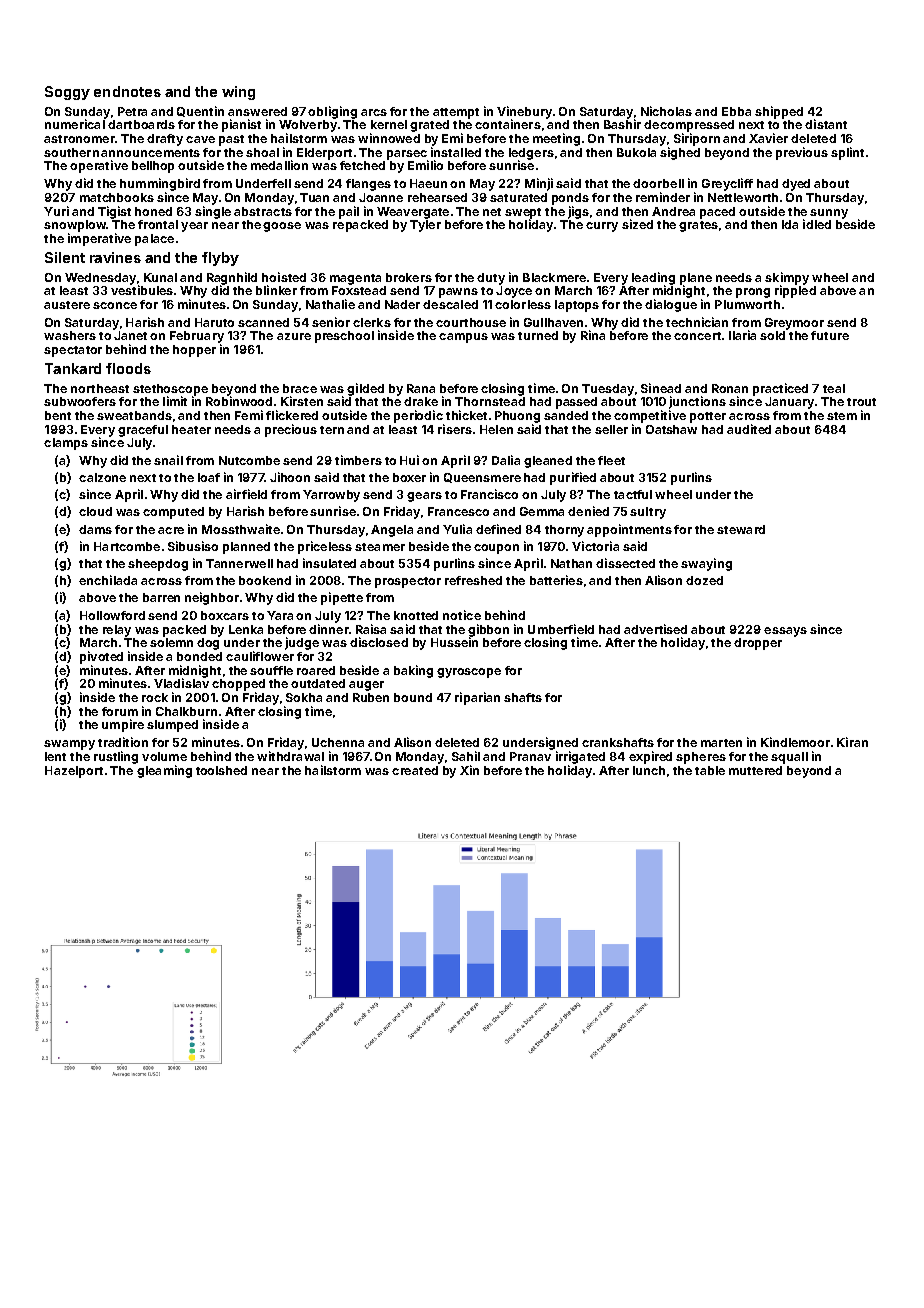  I want to click on Weavergate, so click(413, 213).
